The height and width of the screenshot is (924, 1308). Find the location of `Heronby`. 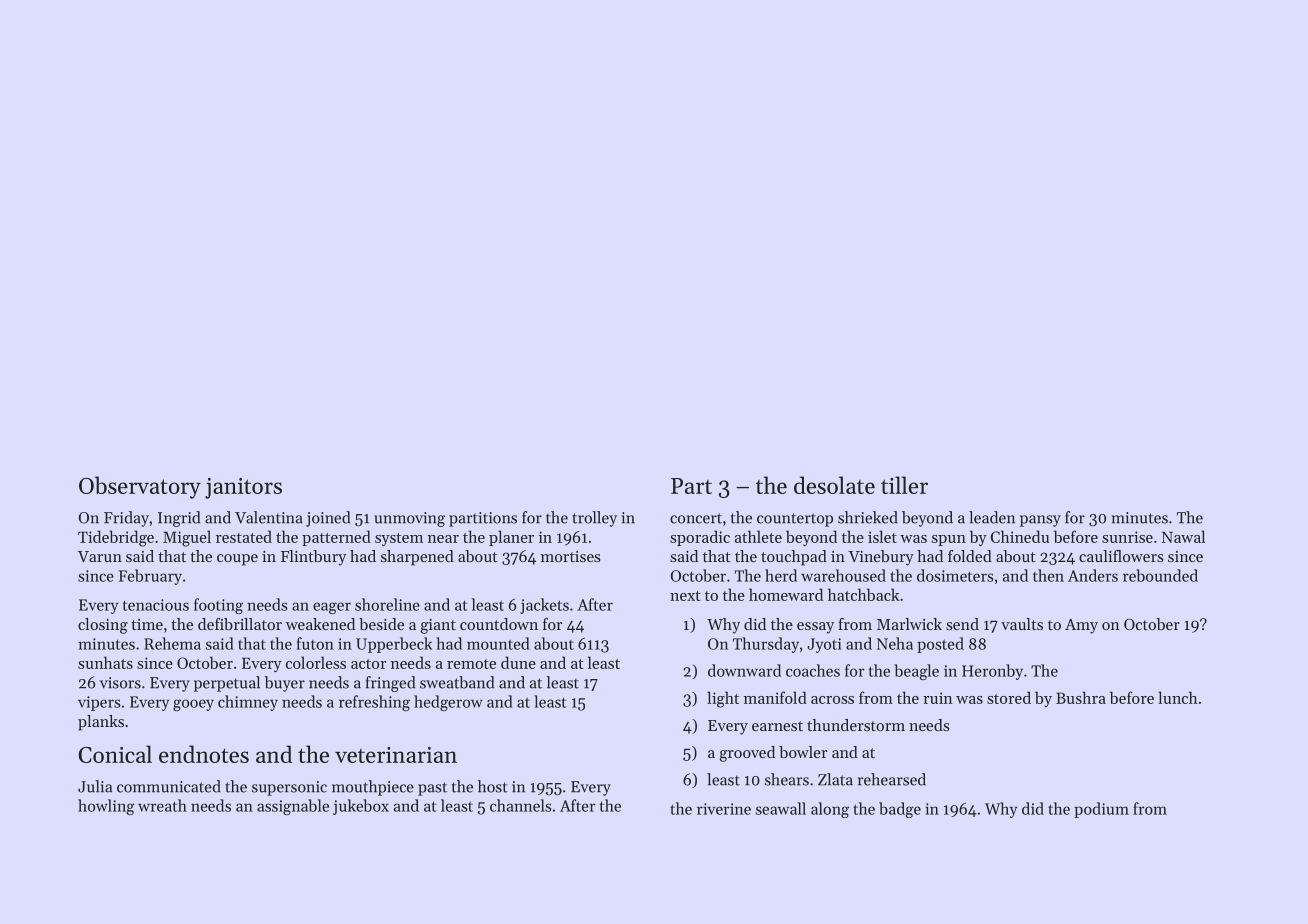

Heronby is located at coordinates (992, 672).
